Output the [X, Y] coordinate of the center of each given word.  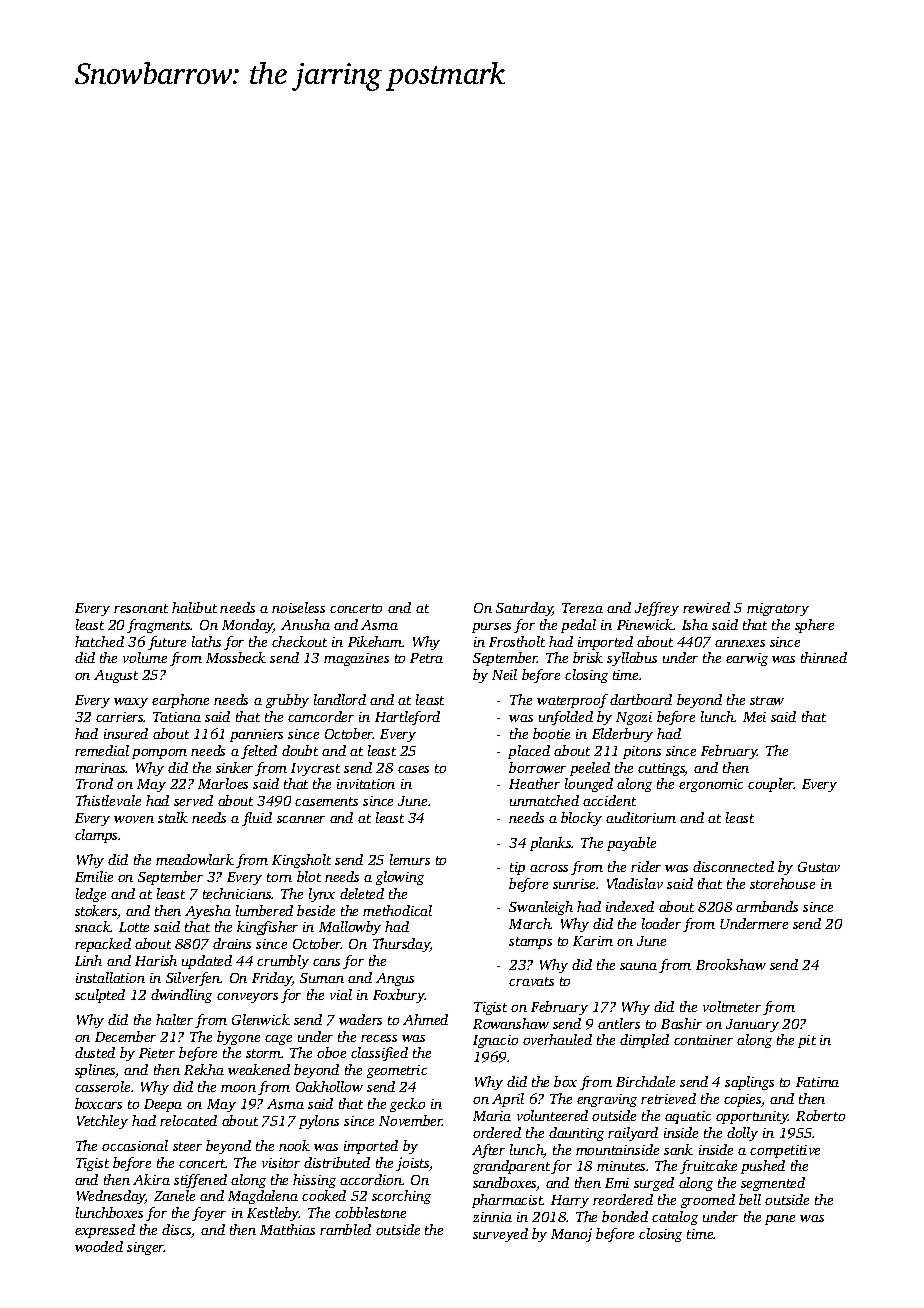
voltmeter [732, 1006]
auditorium [641, 817]
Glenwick [261, 1019]
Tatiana [177, 717]
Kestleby [273, 1214]
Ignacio [495, 1041]
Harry [570, 1201]
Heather [534, 783]
